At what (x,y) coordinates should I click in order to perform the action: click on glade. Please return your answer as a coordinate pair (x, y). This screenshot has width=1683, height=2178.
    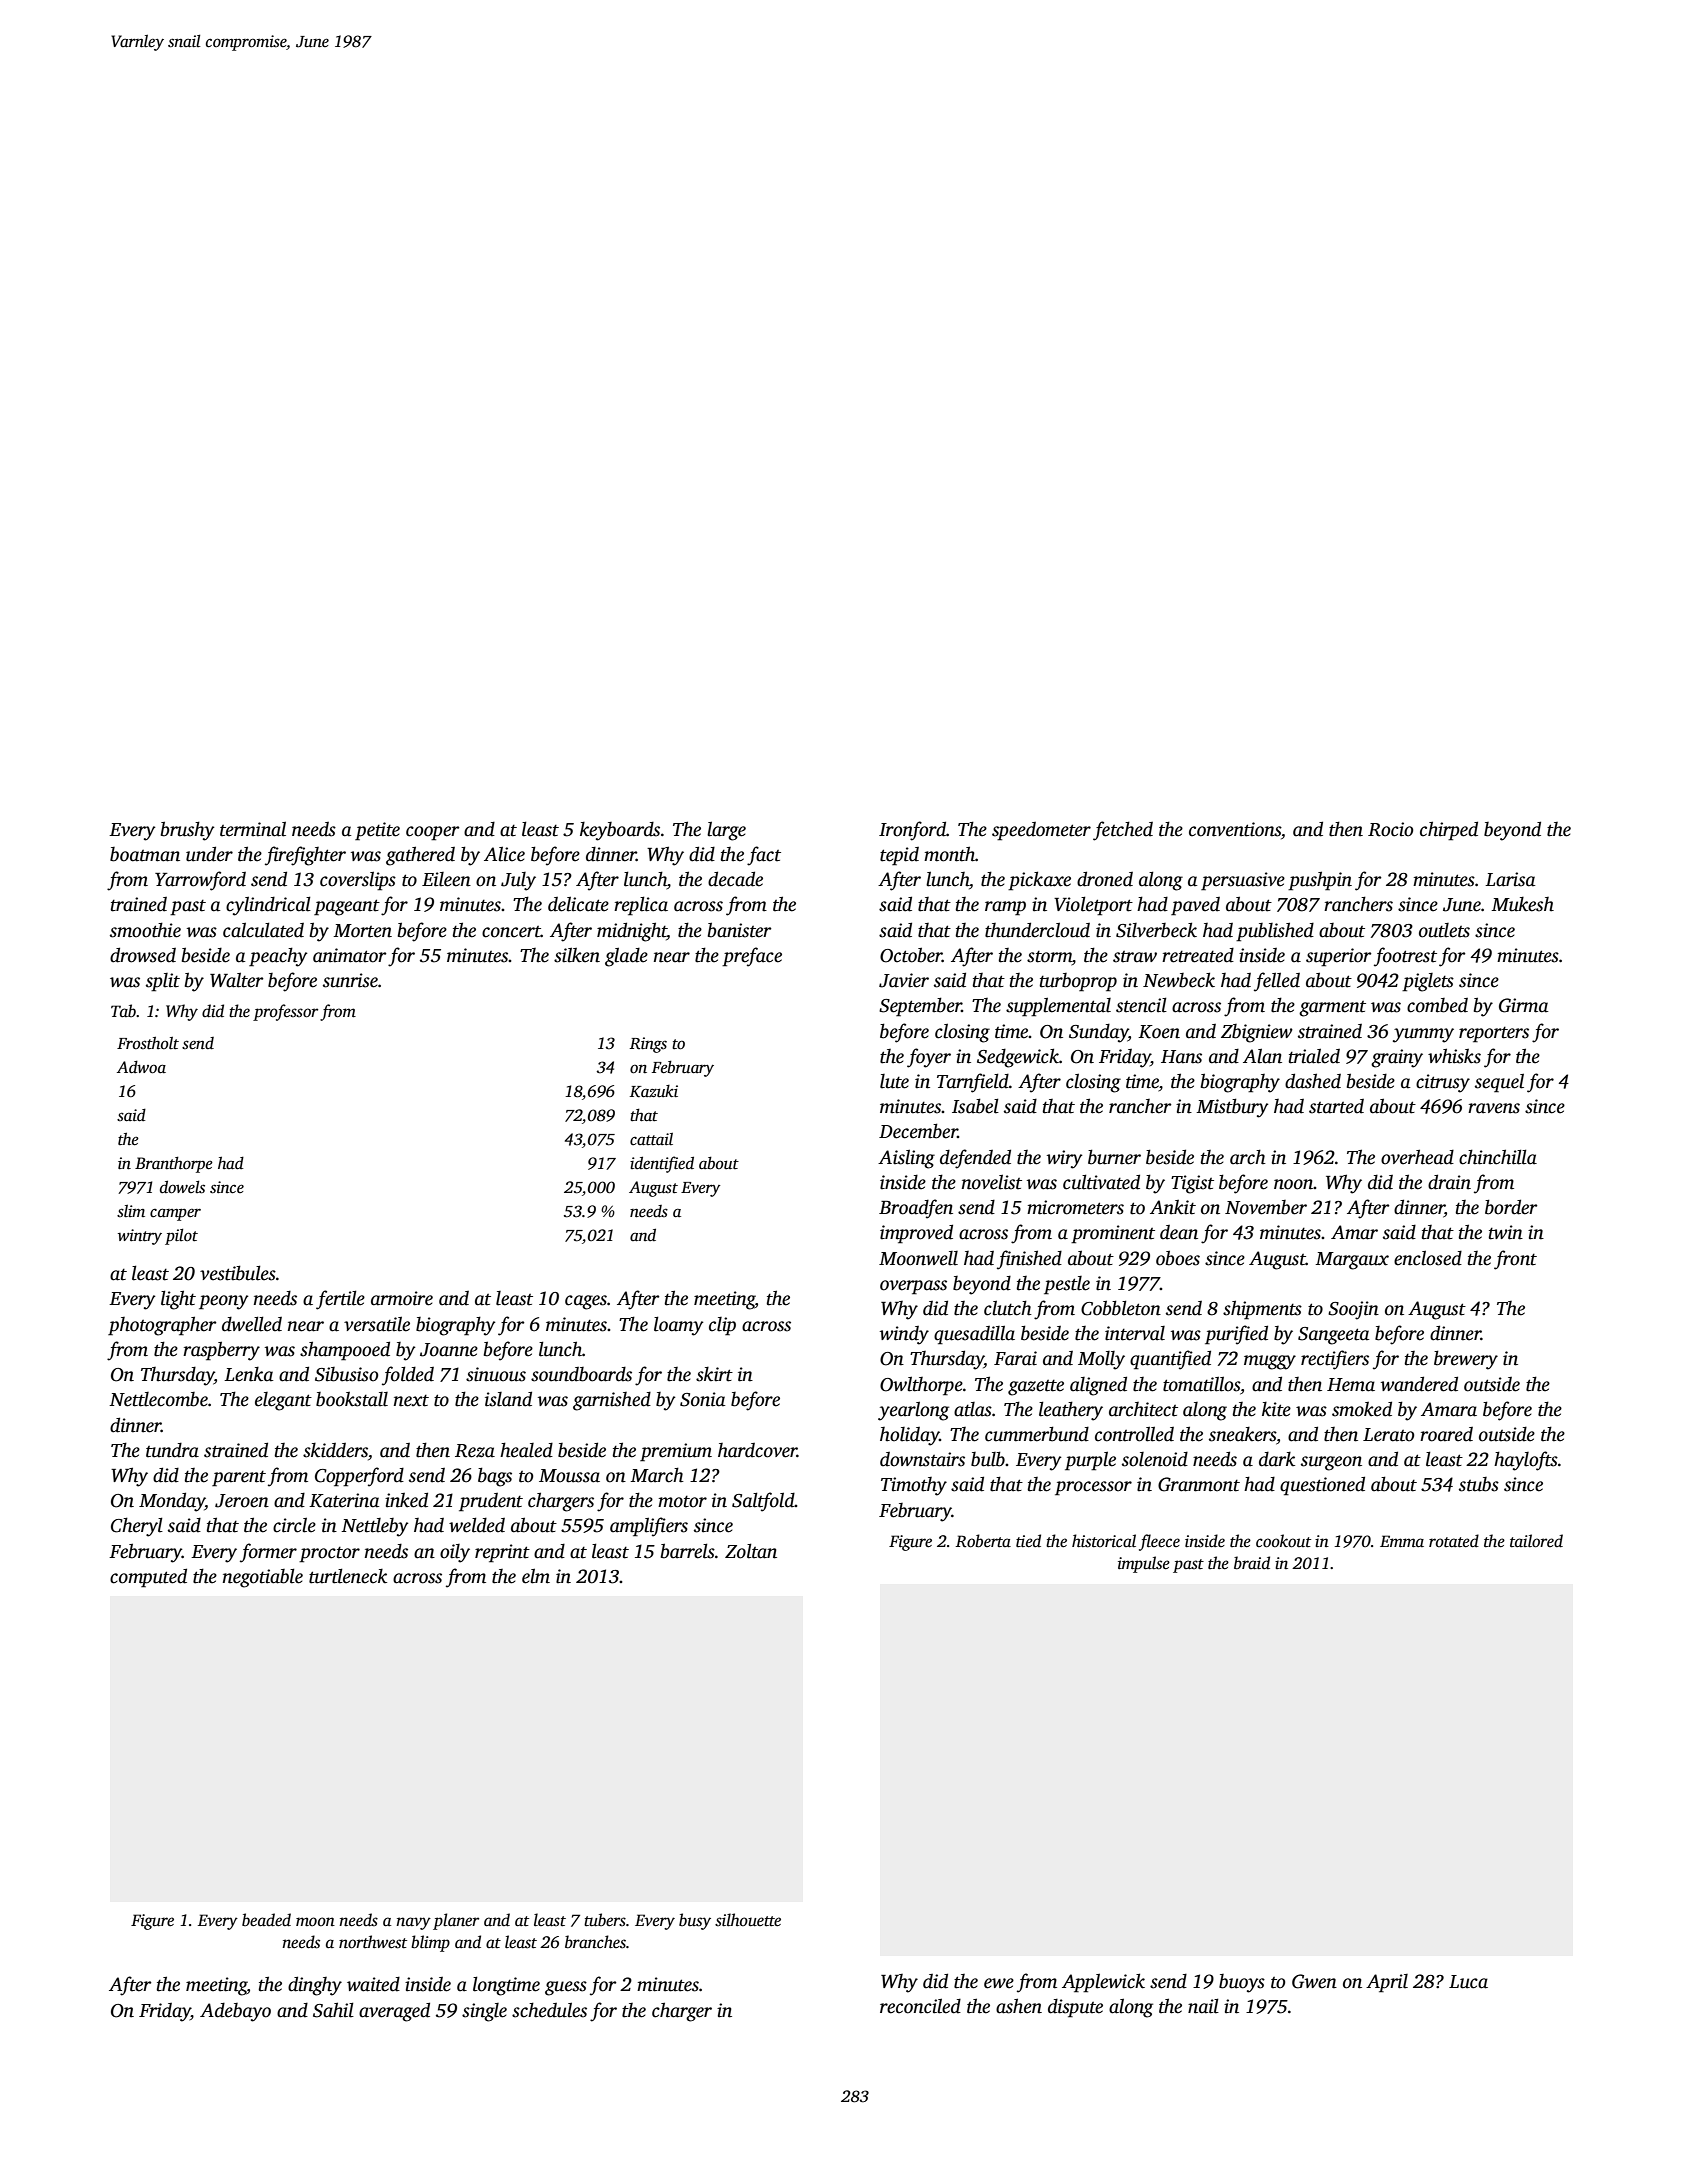
    Looking at the image, I should click on (626, 957).
